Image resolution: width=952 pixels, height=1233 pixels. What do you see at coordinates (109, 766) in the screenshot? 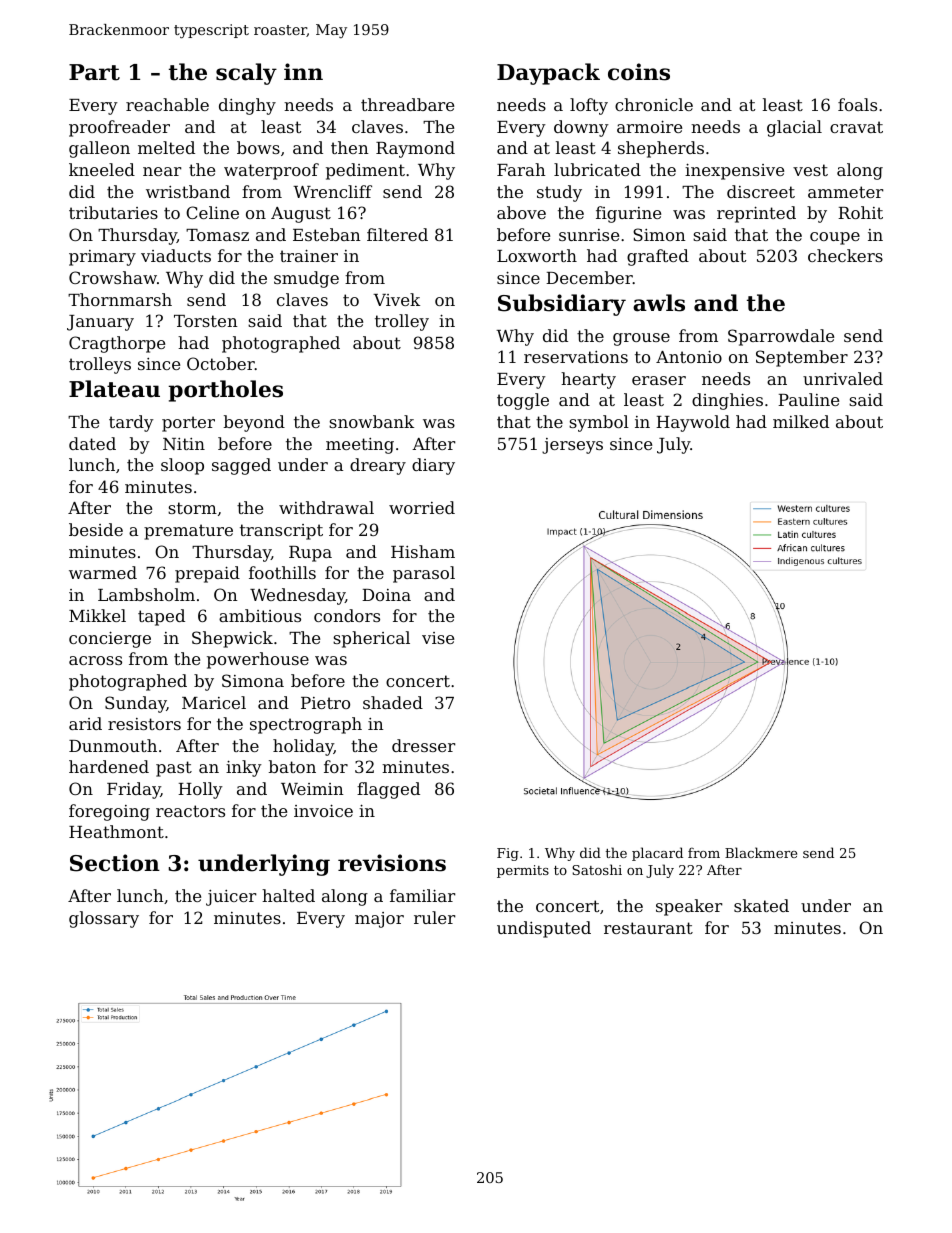
I see `hardened` at bounding box center [109, 766].
